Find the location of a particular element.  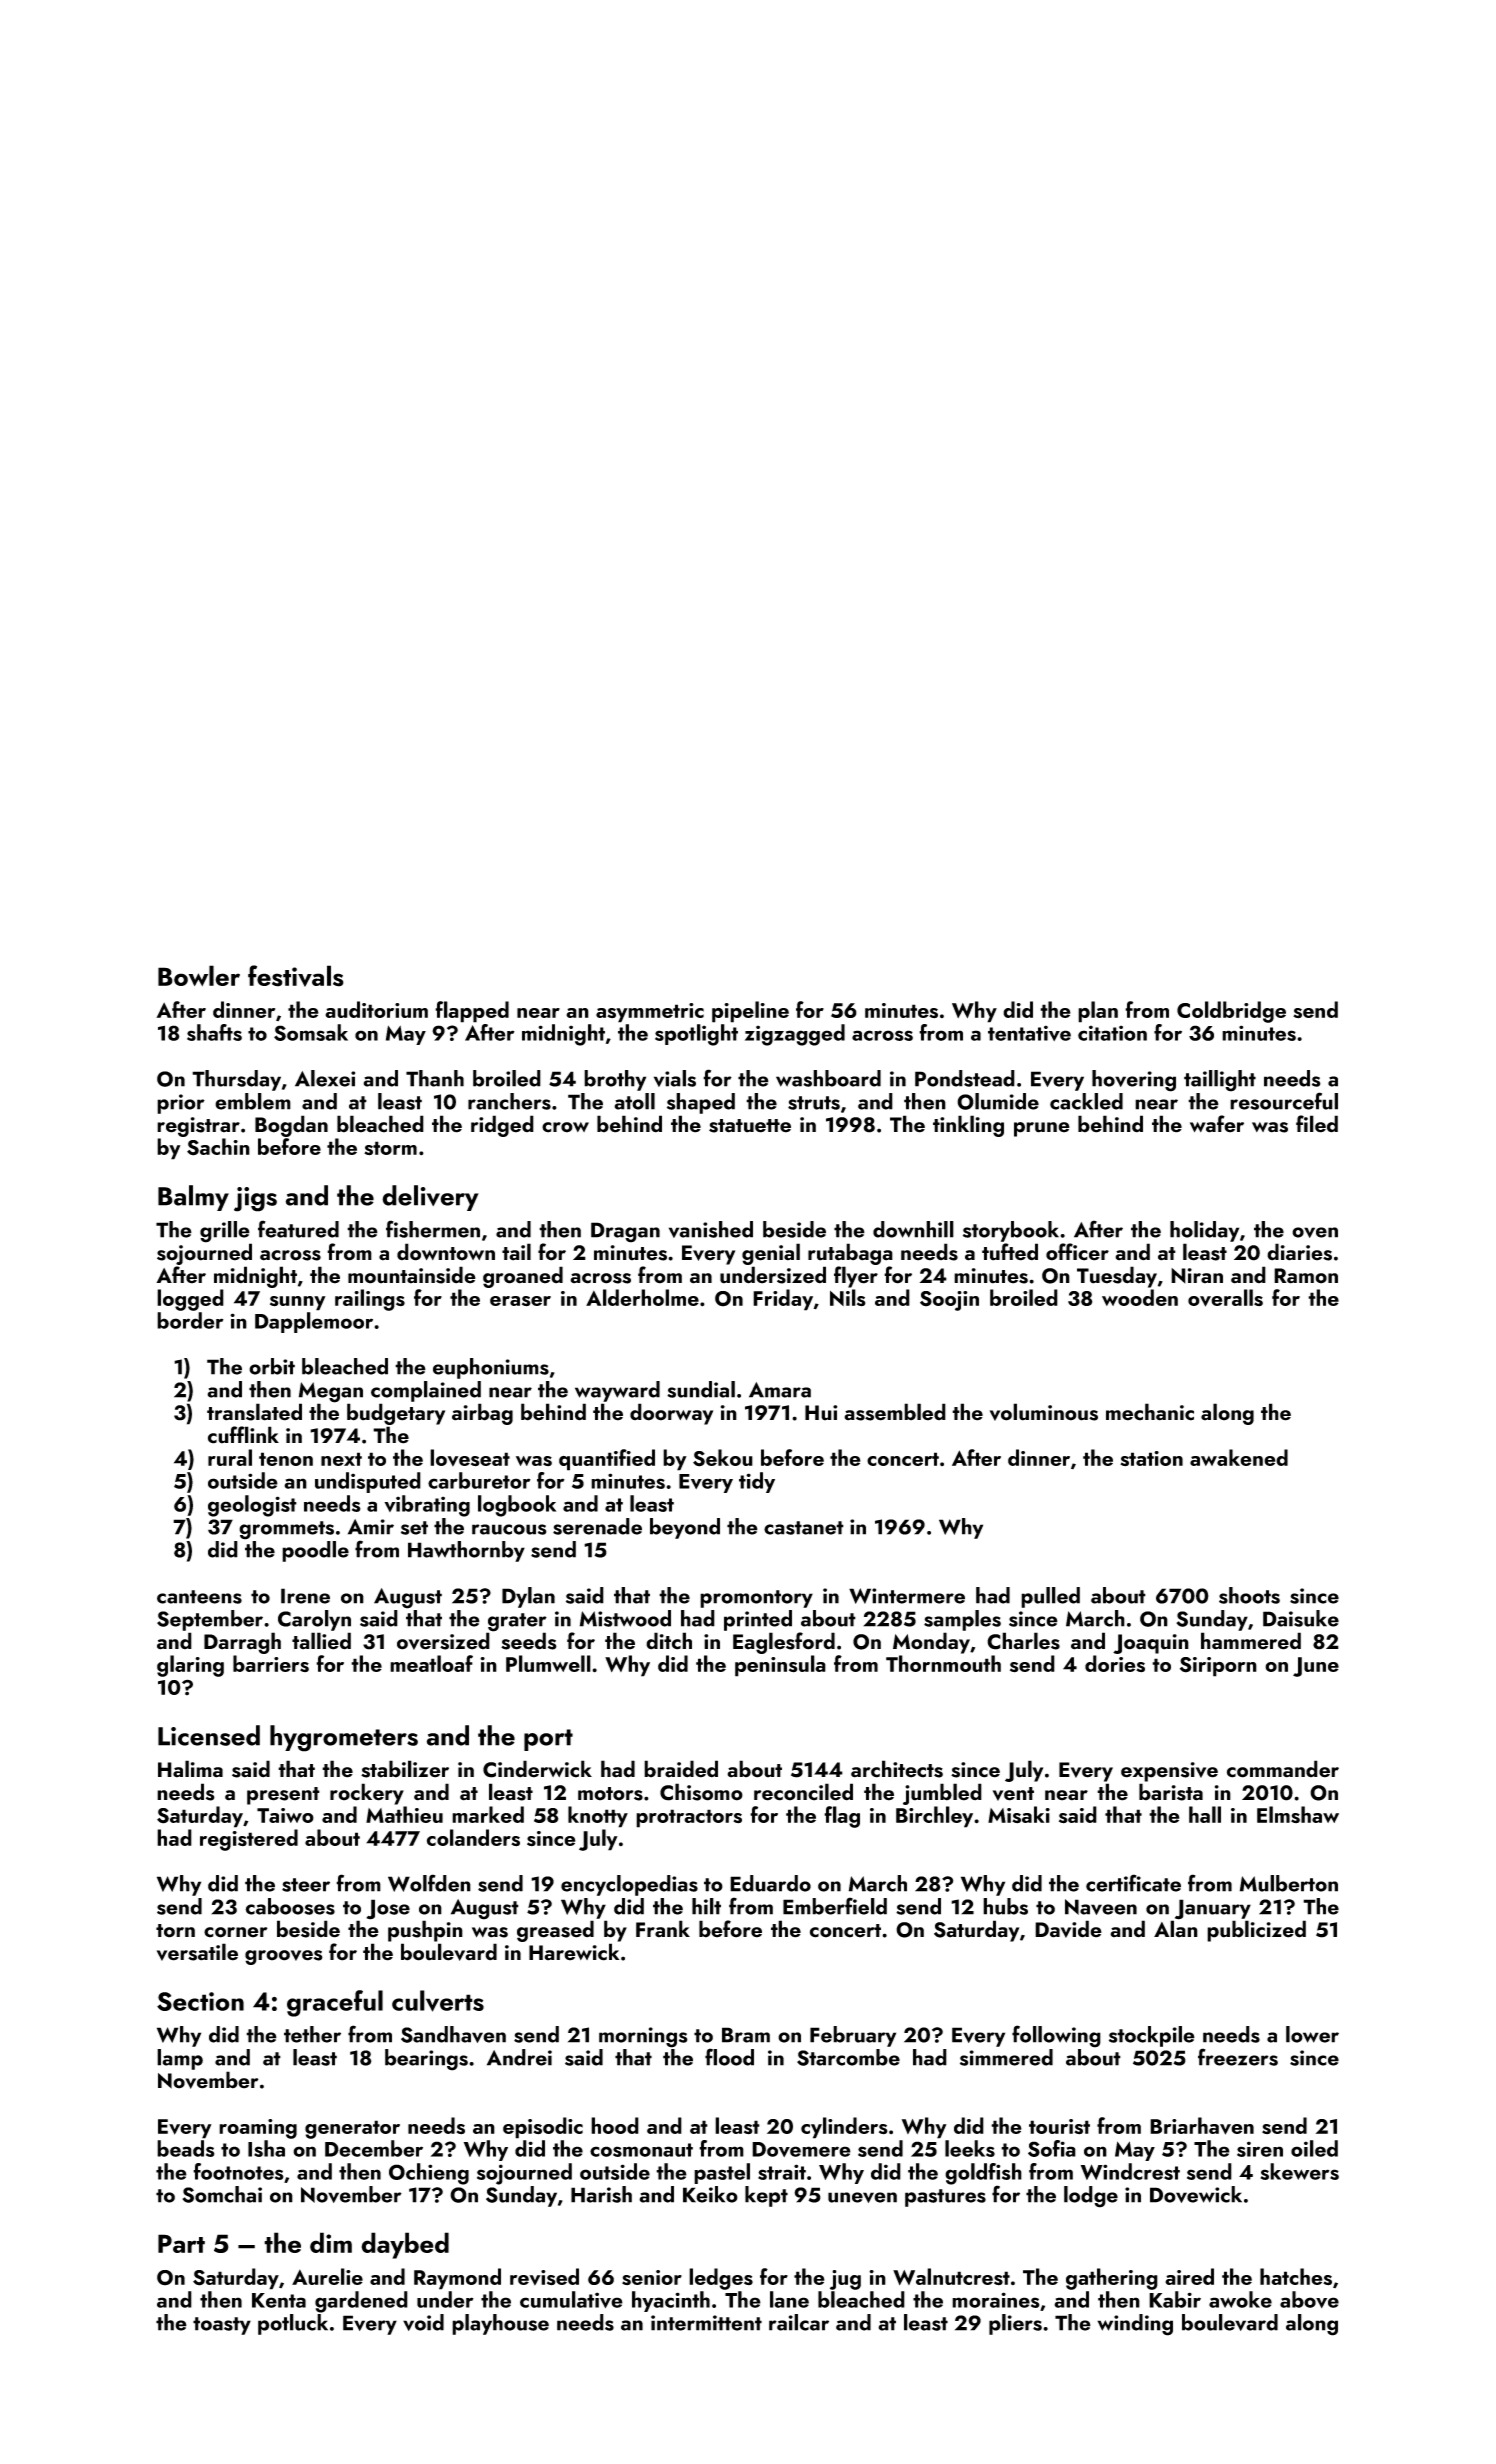

Dylan is located at coordinates (528, 1597).
